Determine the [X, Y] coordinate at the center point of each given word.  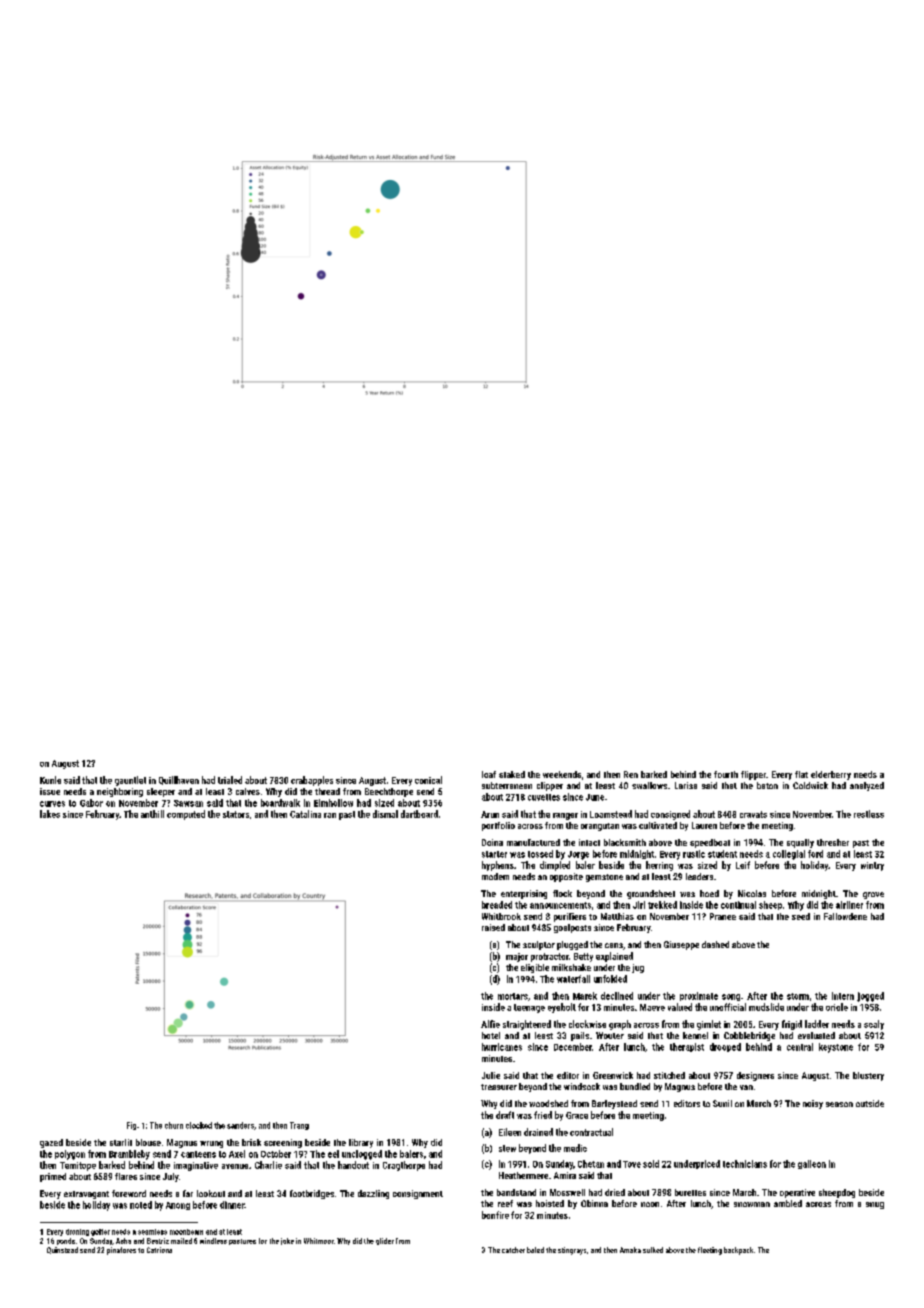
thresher [833, 842]
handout [353, 1165]
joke [287, 1241]
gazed [51, 1143]
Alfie [490, 1024]
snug [875, 1205]
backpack [738, 1251]
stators [236, 814]
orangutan [600, 827]
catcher [513, 1250]
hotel [491, 1035]
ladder [817, 1024]
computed [186, 815]
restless [869, 814]
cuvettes [544, 797]
